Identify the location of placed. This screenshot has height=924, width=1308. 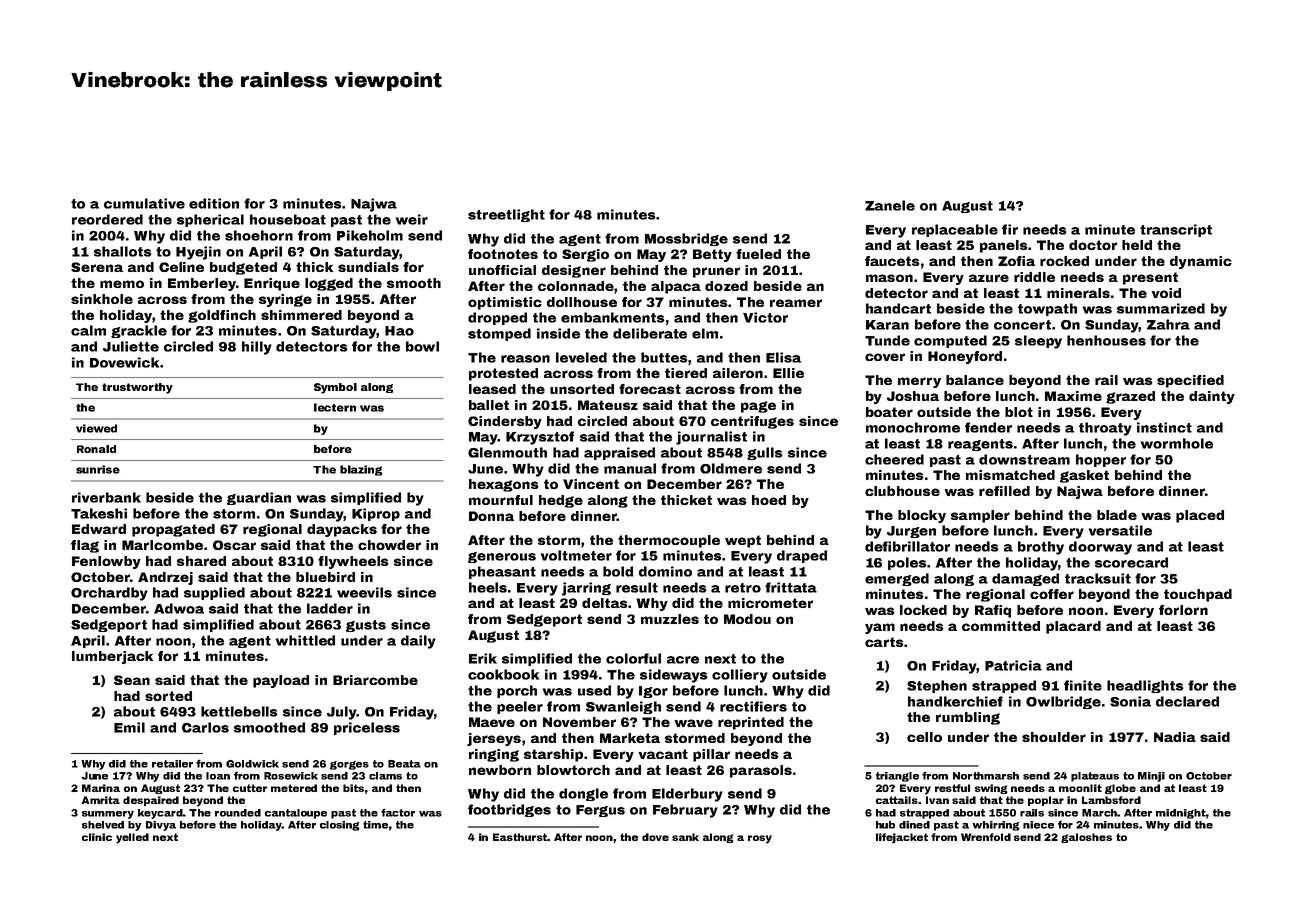
(1200, 516).
